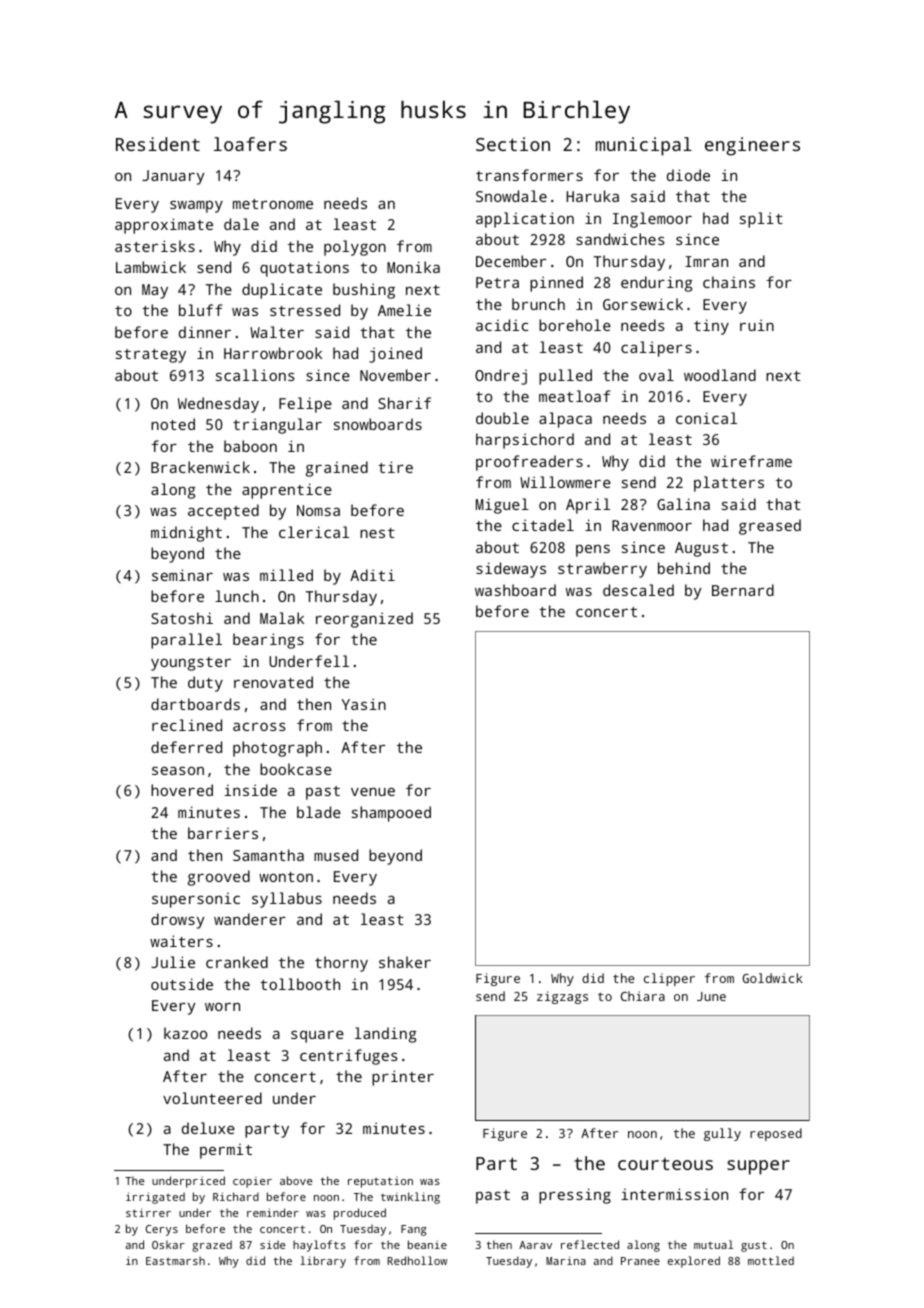  I want to click on Goldwick, so click(773, 978).
